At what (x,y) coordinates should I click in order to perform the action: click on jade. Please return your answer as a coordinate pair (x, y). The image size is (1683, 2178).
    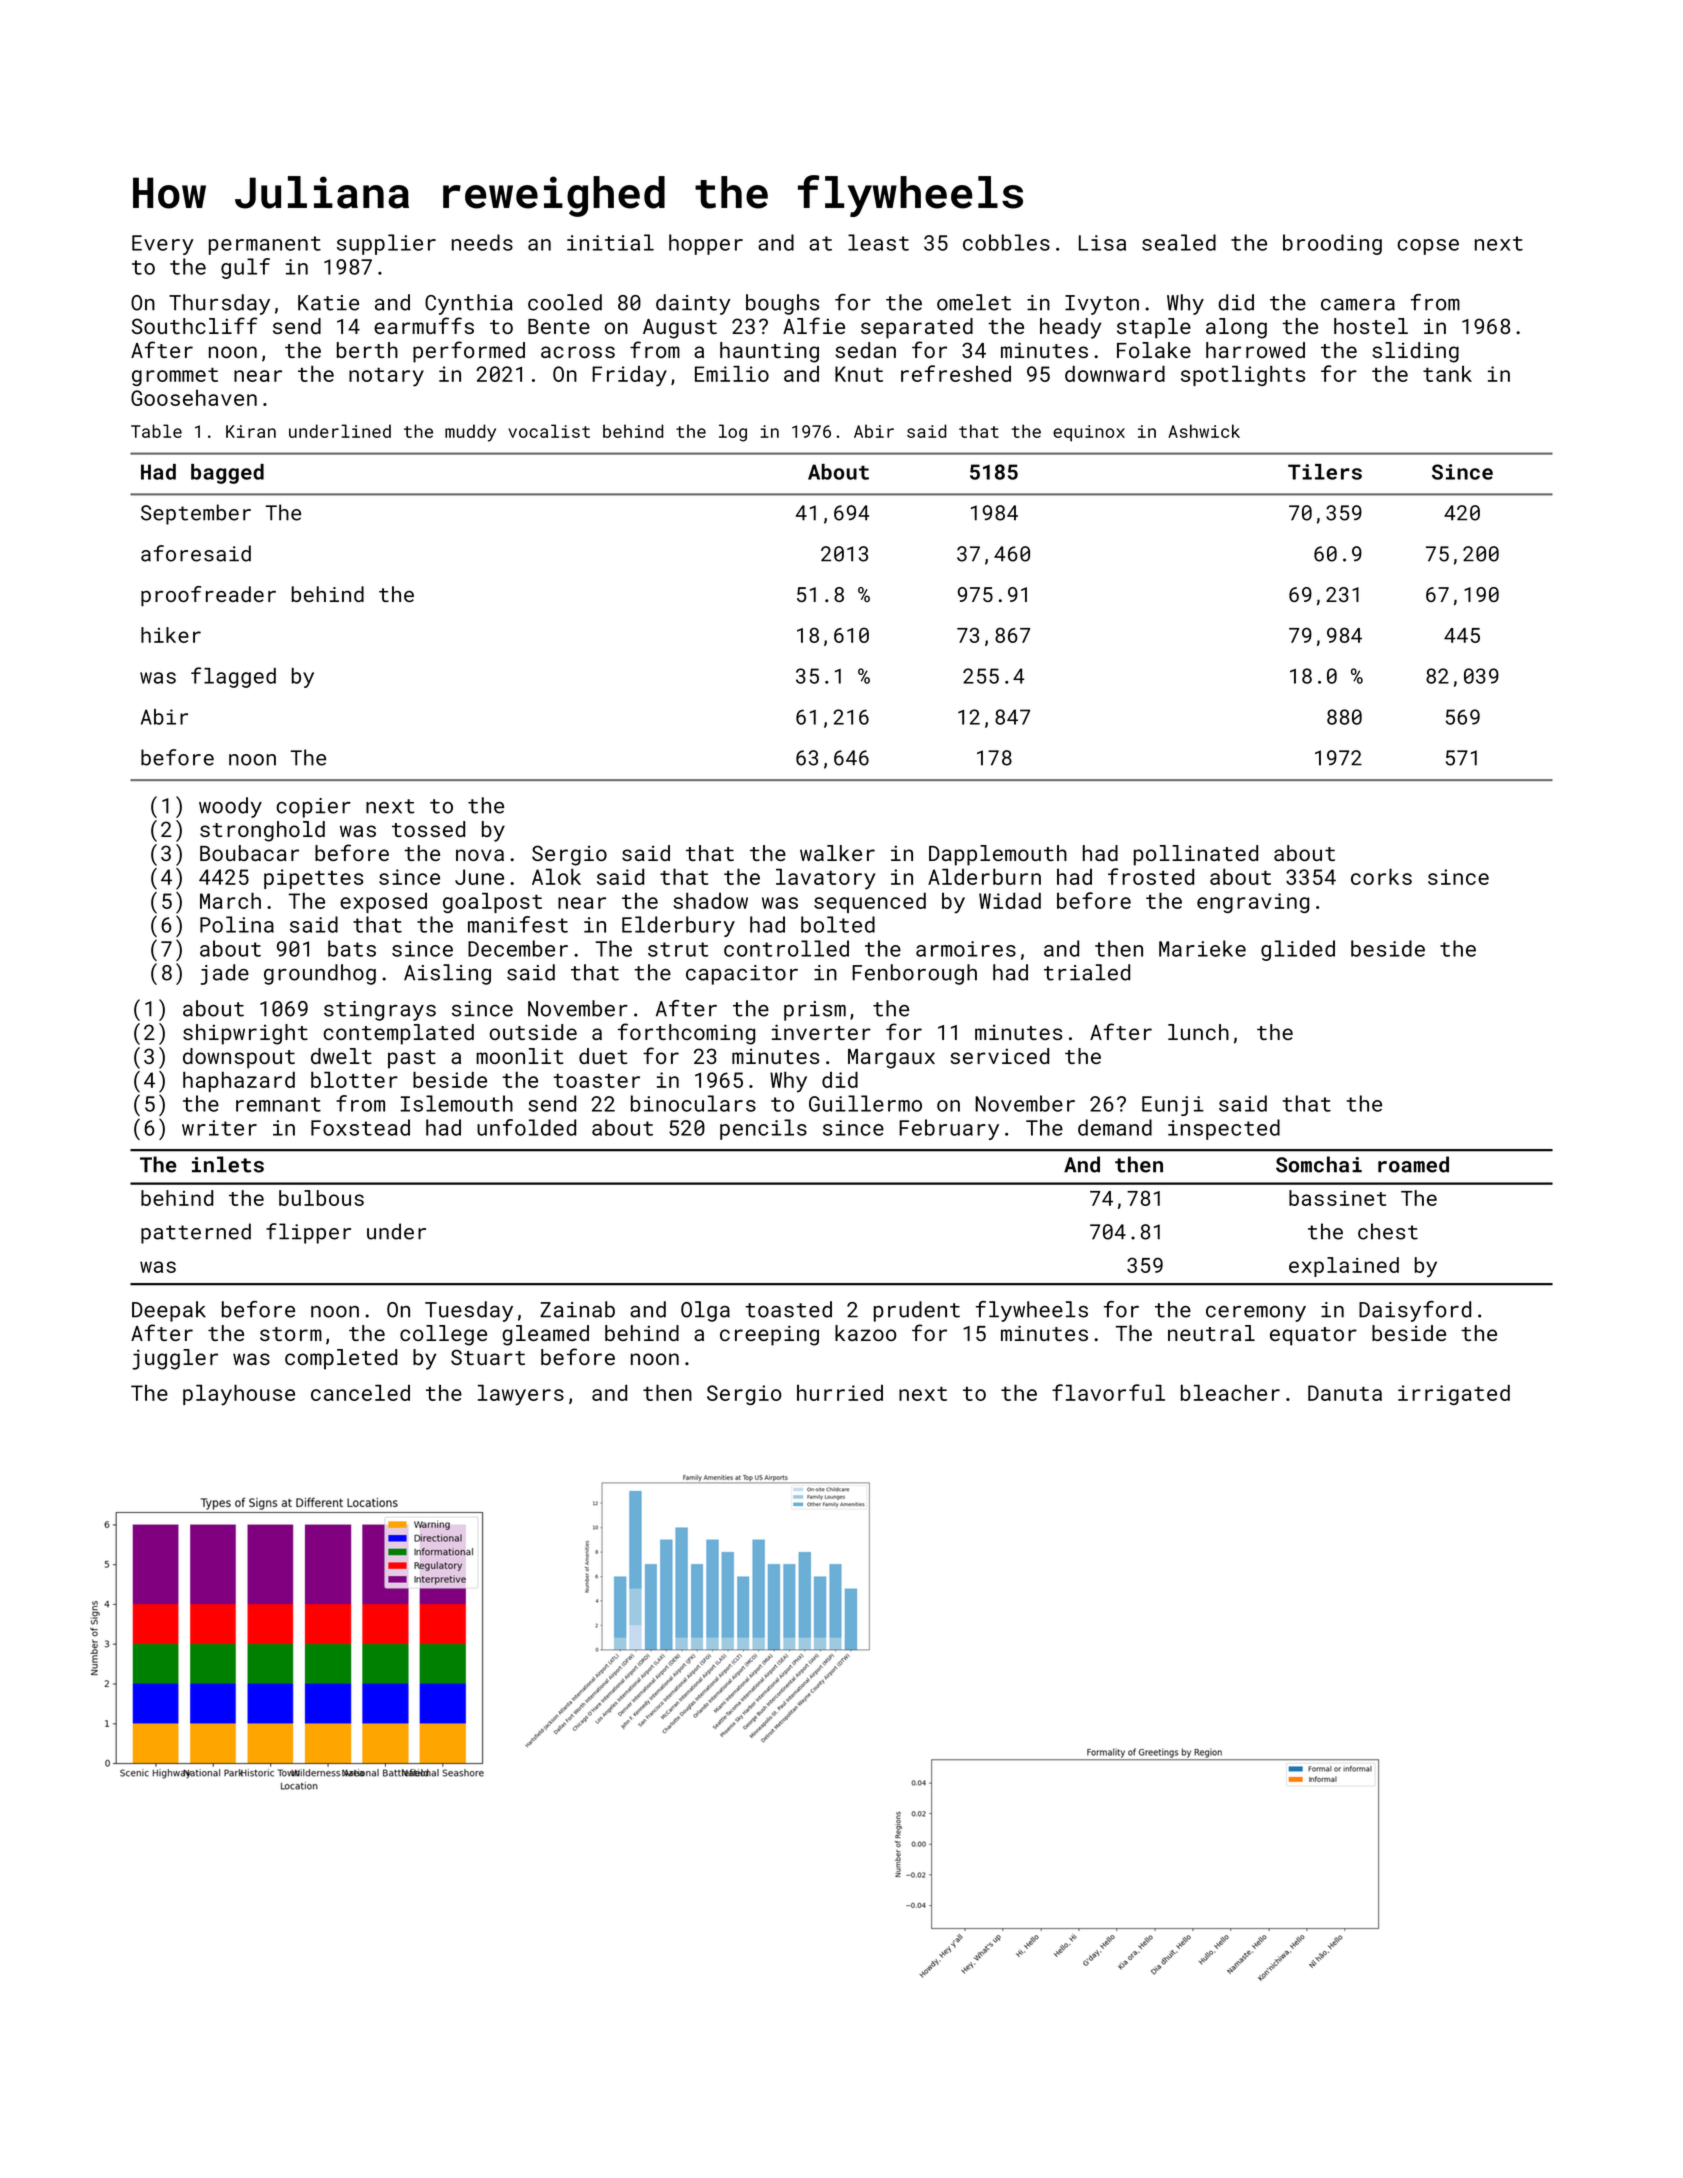
    Looking at the image, I should click on (225, 974).
